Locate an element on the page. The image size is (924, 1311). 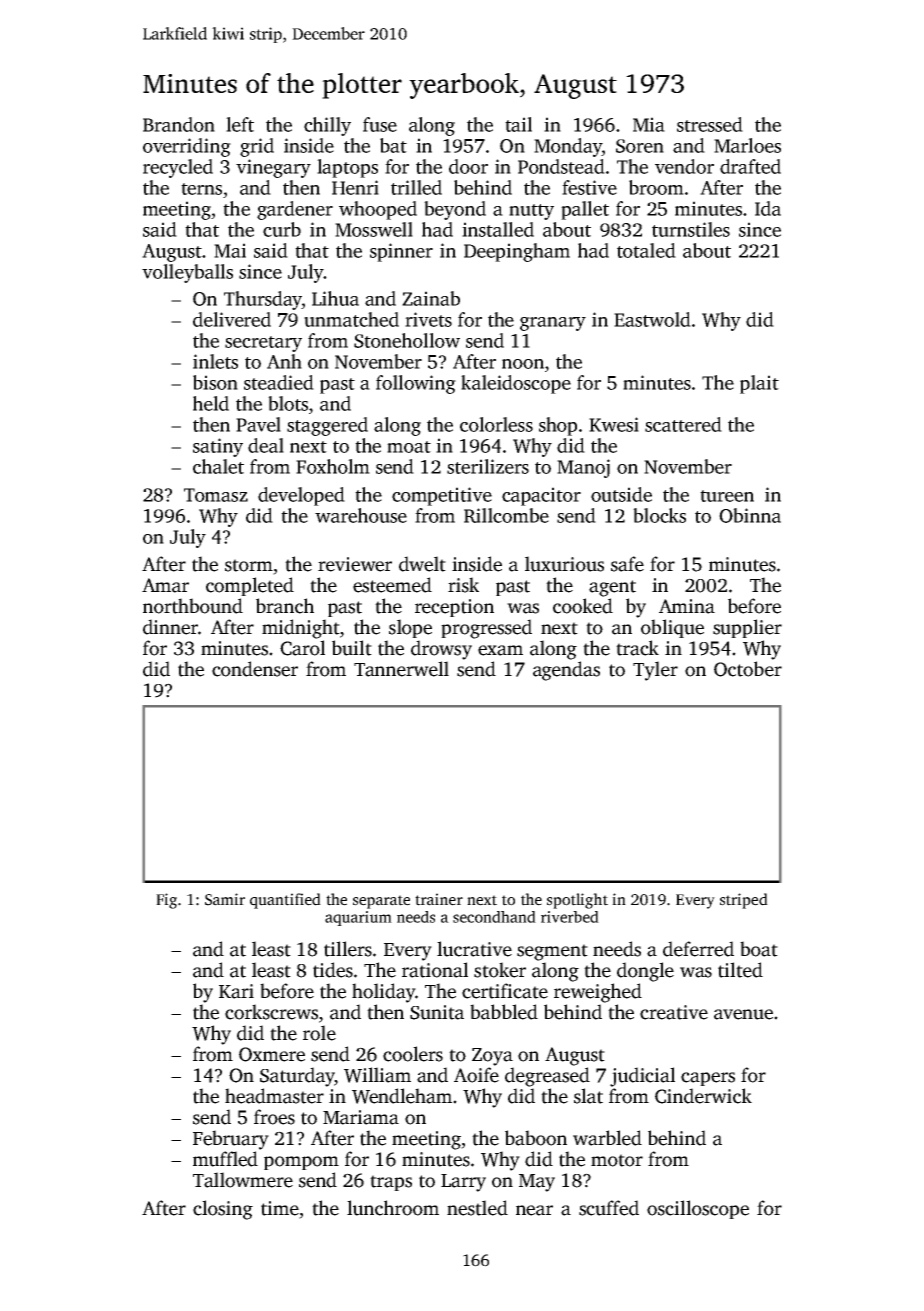
Rillcombe is located at coordinates (506, 515).
